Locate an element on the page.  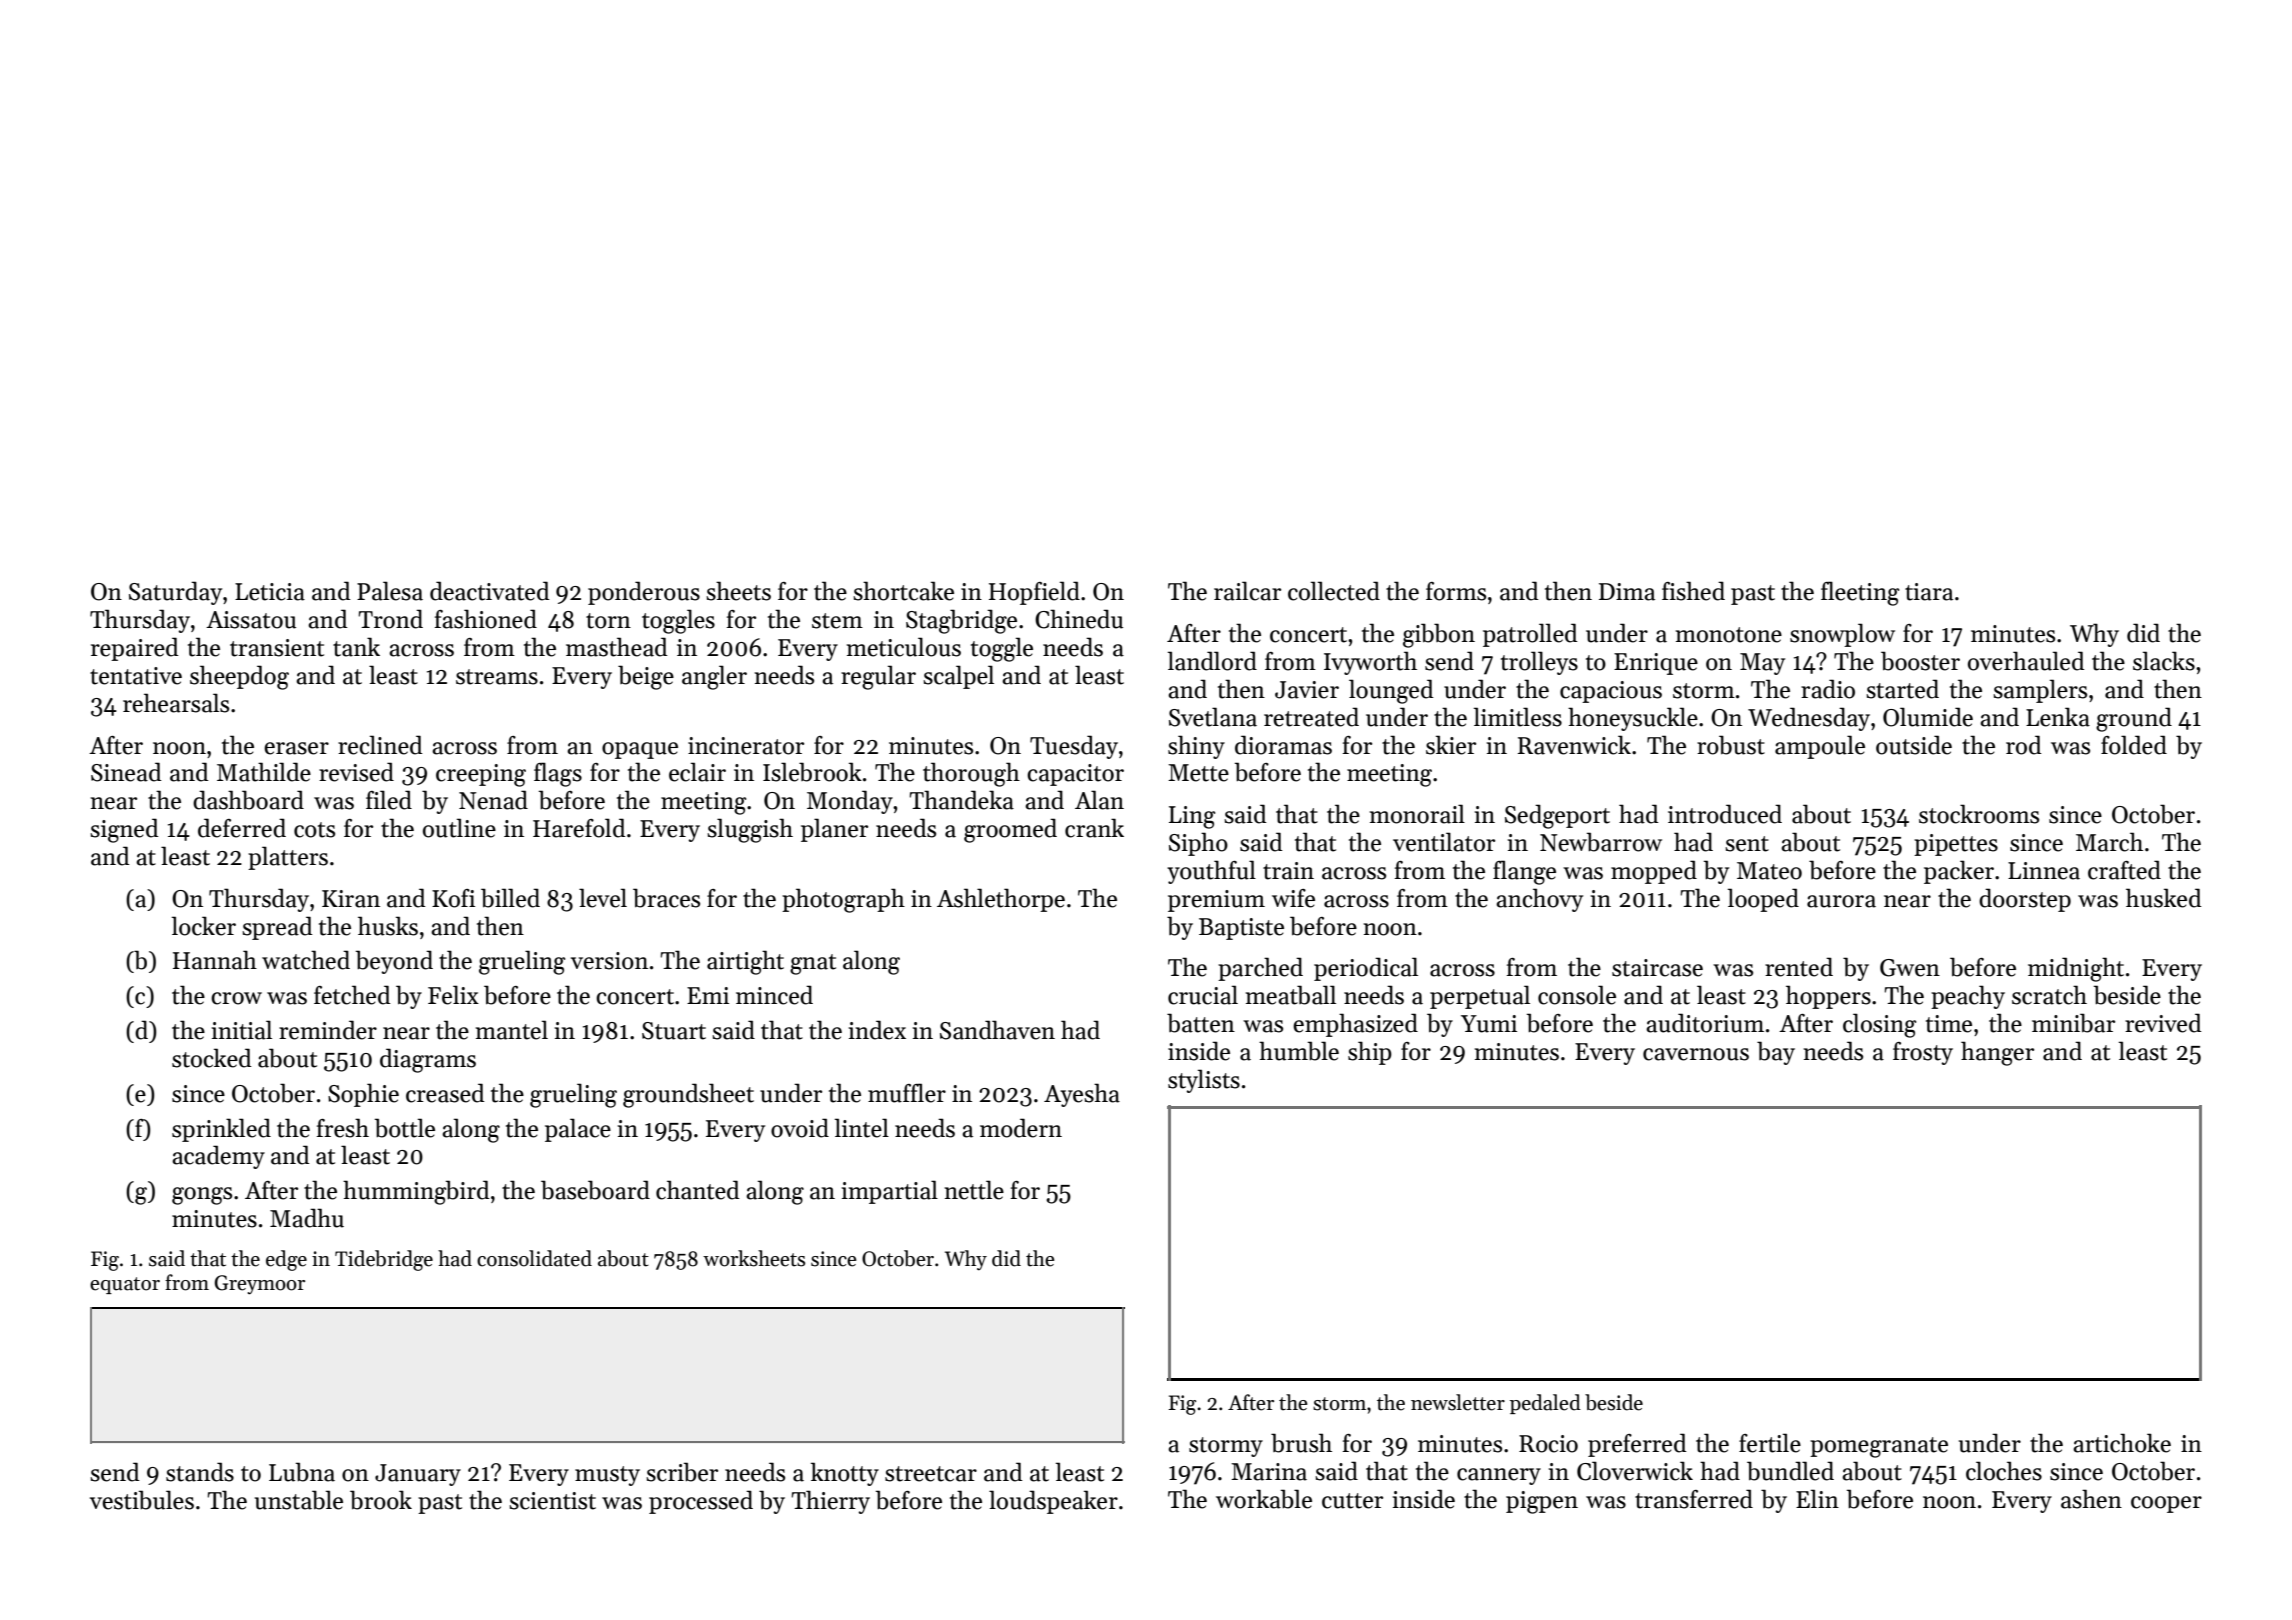
Sandhaven is located at coordinates (997, 1030).
